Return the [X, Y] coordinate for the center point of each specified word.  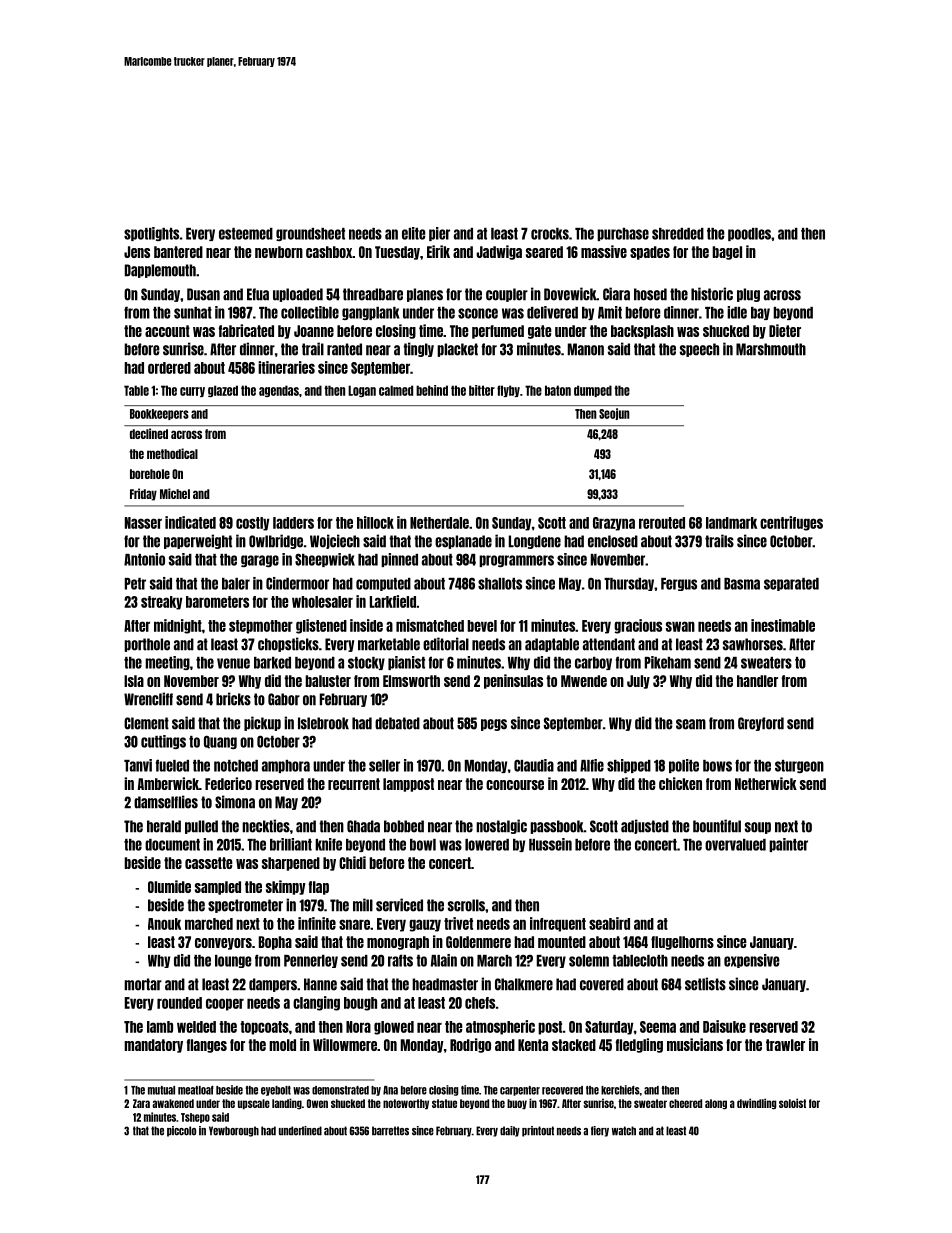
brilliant [291, 844]
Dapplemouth [160, 271]
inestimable [783, 625]
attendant [609, 644]
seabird [609, 923]
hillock [375, 522]
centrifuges [791, 523]
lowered [487, 845]
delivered [552, 312]
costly [252, 524]
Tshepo [195, 1118]
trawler [785, 1045]
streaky [161, 603]
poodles [749, 234]
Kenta [533, 1045]
